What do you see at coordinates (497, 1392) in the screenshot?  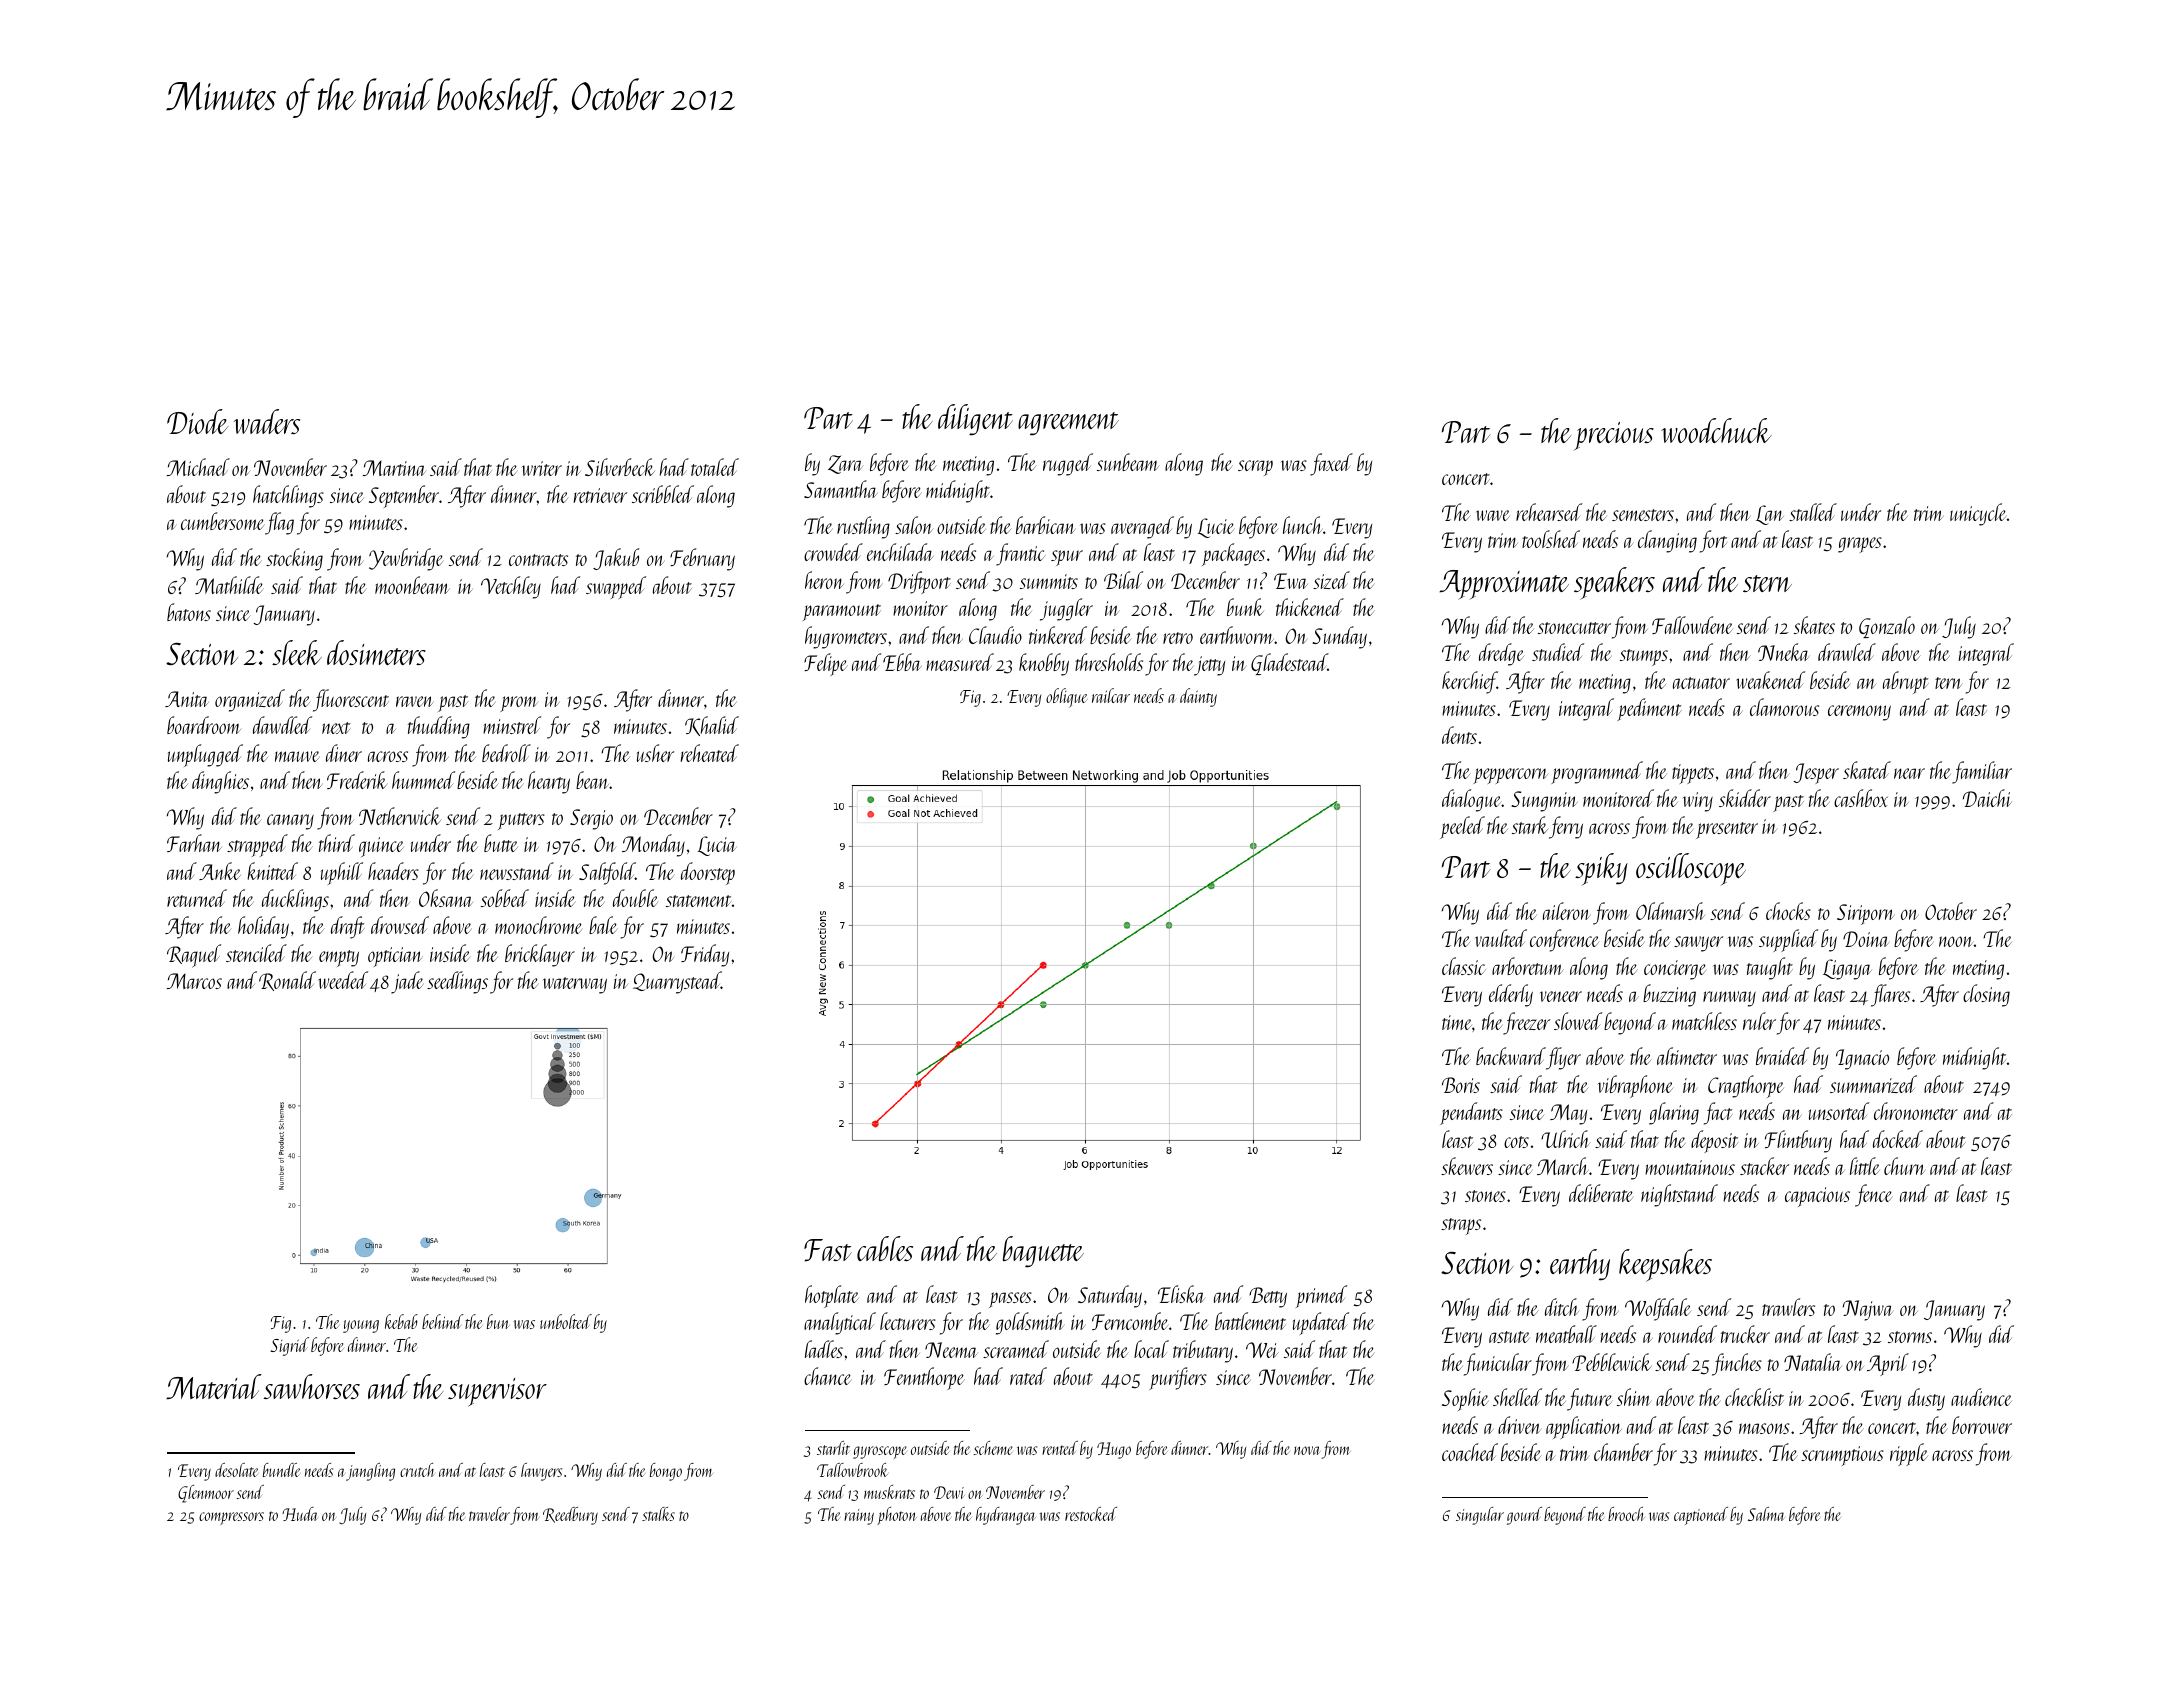 I see `supervisor` at bounding box center [497, 1392].
